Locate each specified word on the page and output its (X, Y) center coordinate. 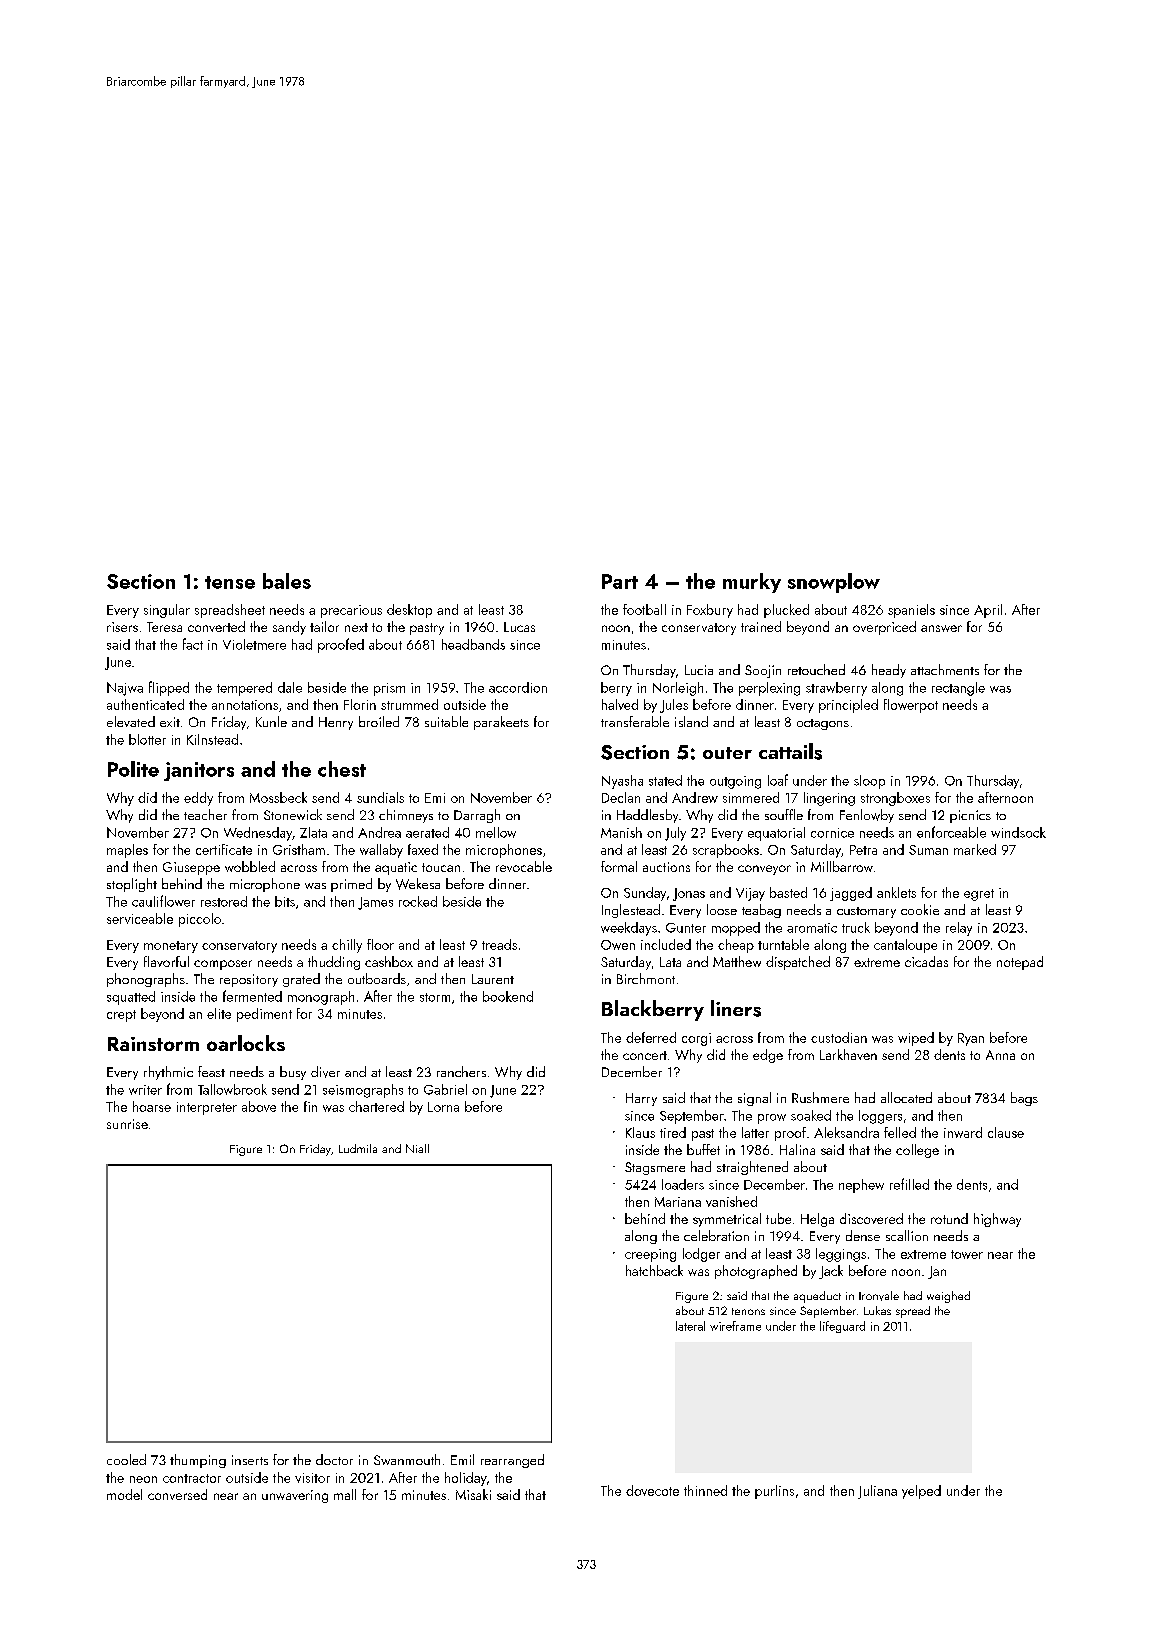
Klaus (640, 1132)
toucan (441, 867)
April (988, 611)
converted (216, 626)
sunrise (127, 1124)
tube (778, 1218)
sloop (869, 782)
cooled (126, 1459)
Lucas (519, 627)
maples (127, 851)
